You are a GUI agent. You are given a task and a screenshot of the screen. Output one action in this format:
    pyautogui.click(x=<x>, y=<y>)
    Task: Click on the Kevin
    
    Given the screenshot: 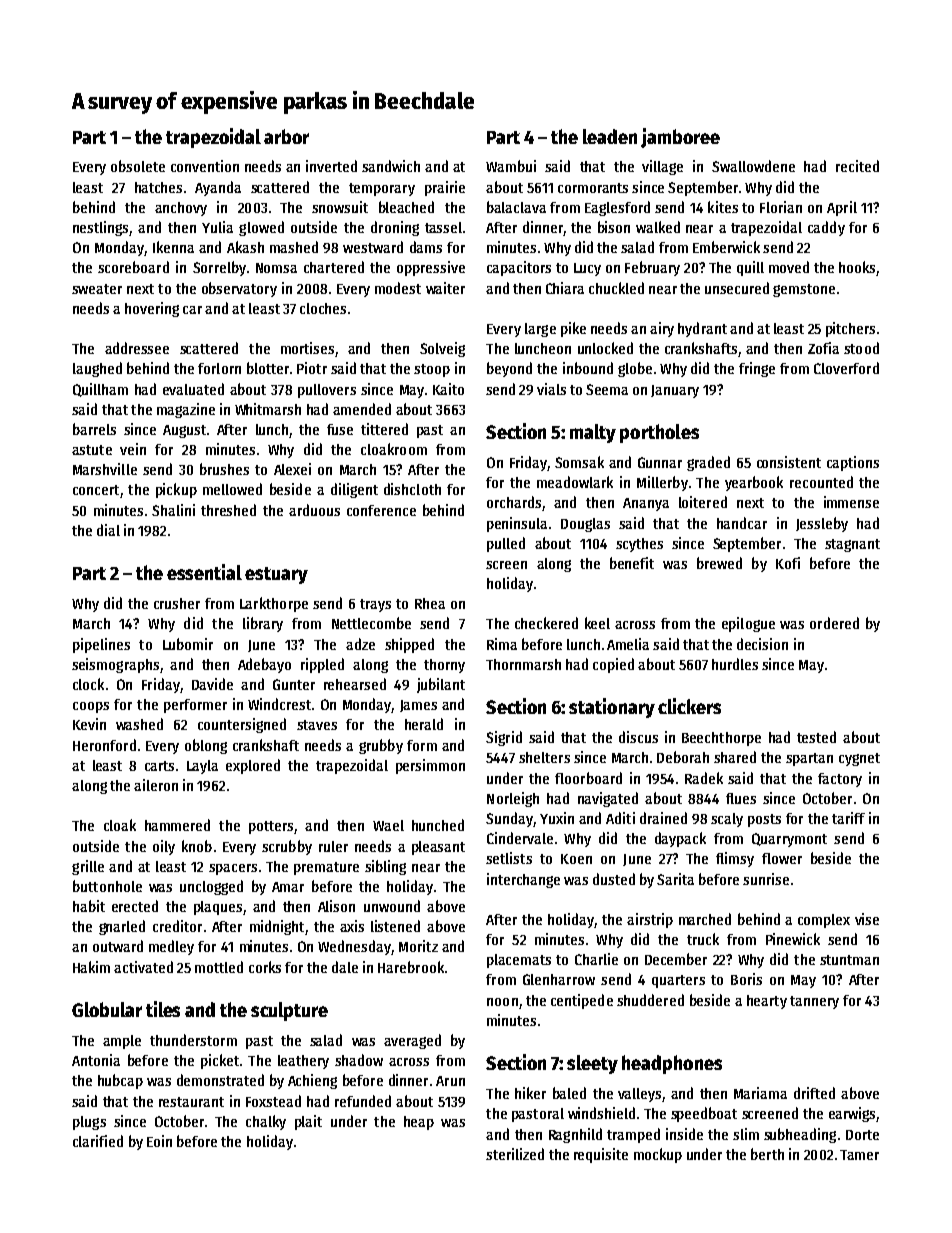 What is the action you would take?
    pyautogui.click(x=89, y=724)
